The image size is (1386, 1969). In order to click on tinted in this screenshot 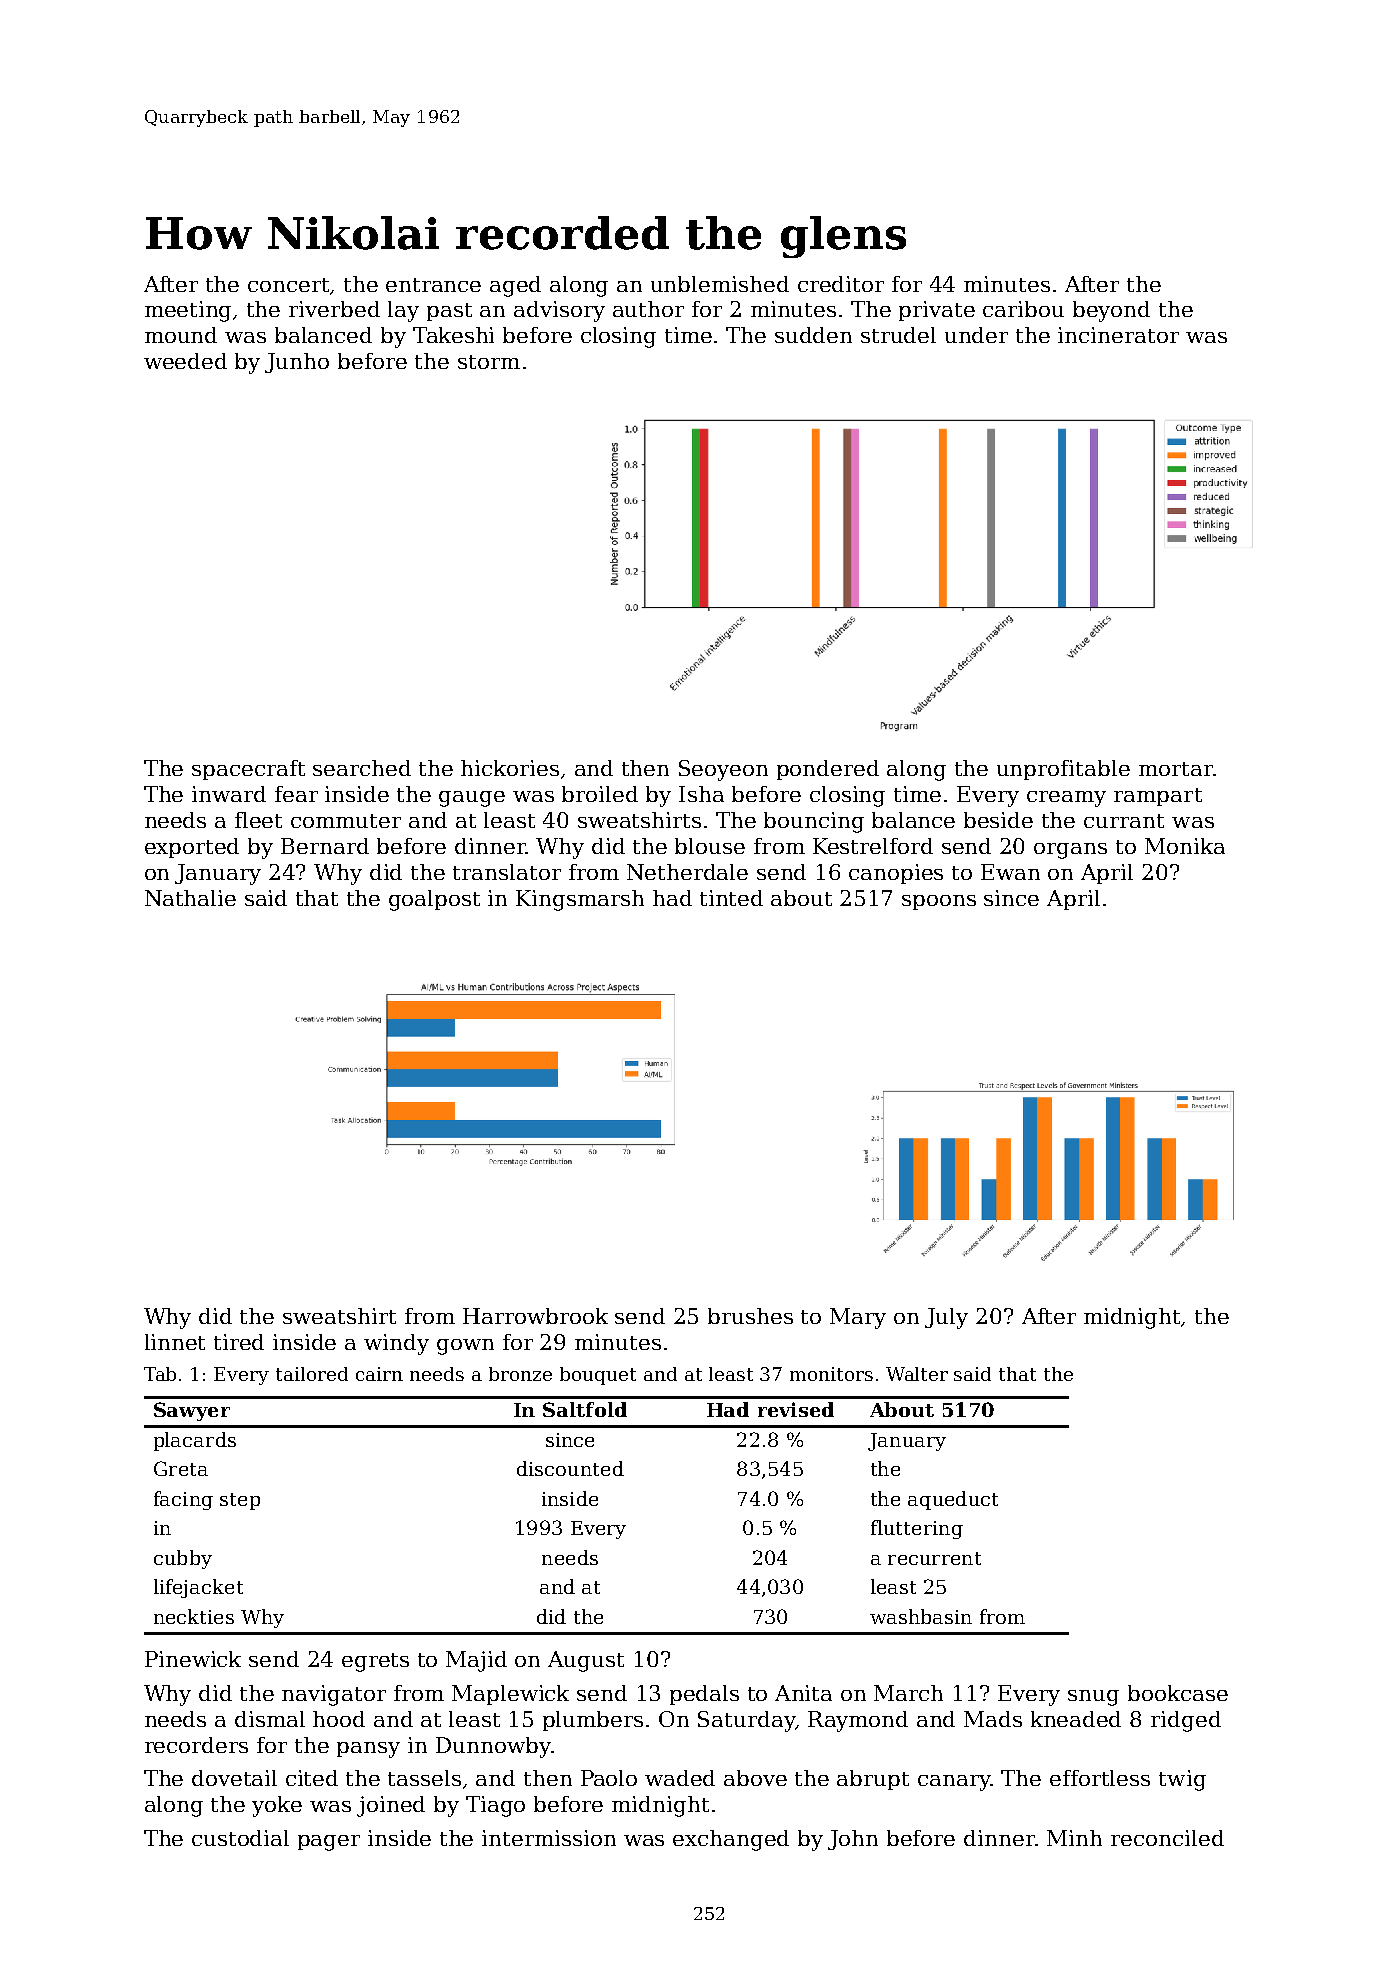, I will do `click(731, 898)`.
